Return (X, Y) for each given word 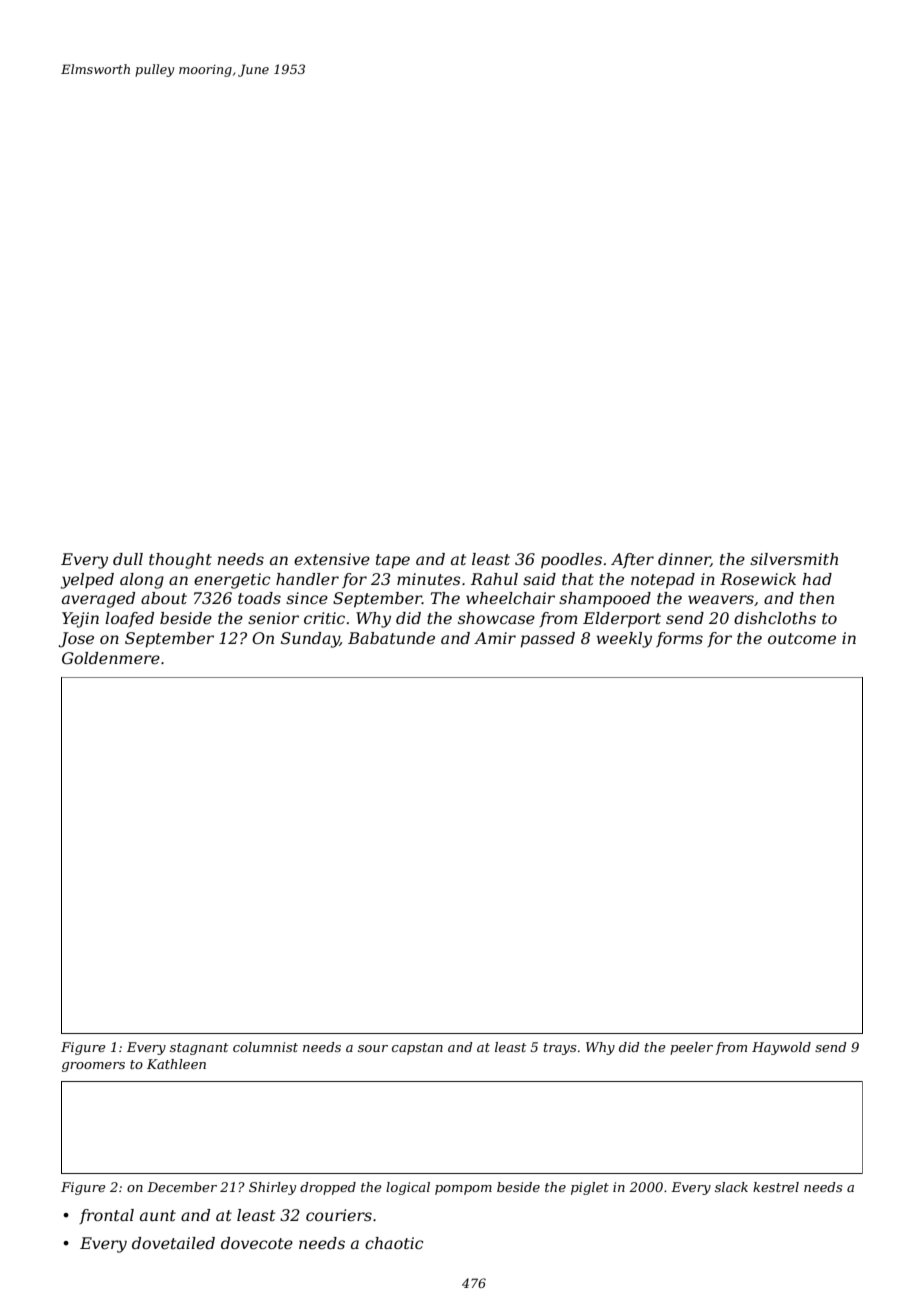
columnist (265, 1047)
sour (373, 1048)
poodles (571, 561)
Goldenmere (111, 658)
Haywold (781, 1048)
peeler (691, 1048)
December (182, 1187)
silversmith (794, 559)
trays (560, 1049)
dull (128, 559)
